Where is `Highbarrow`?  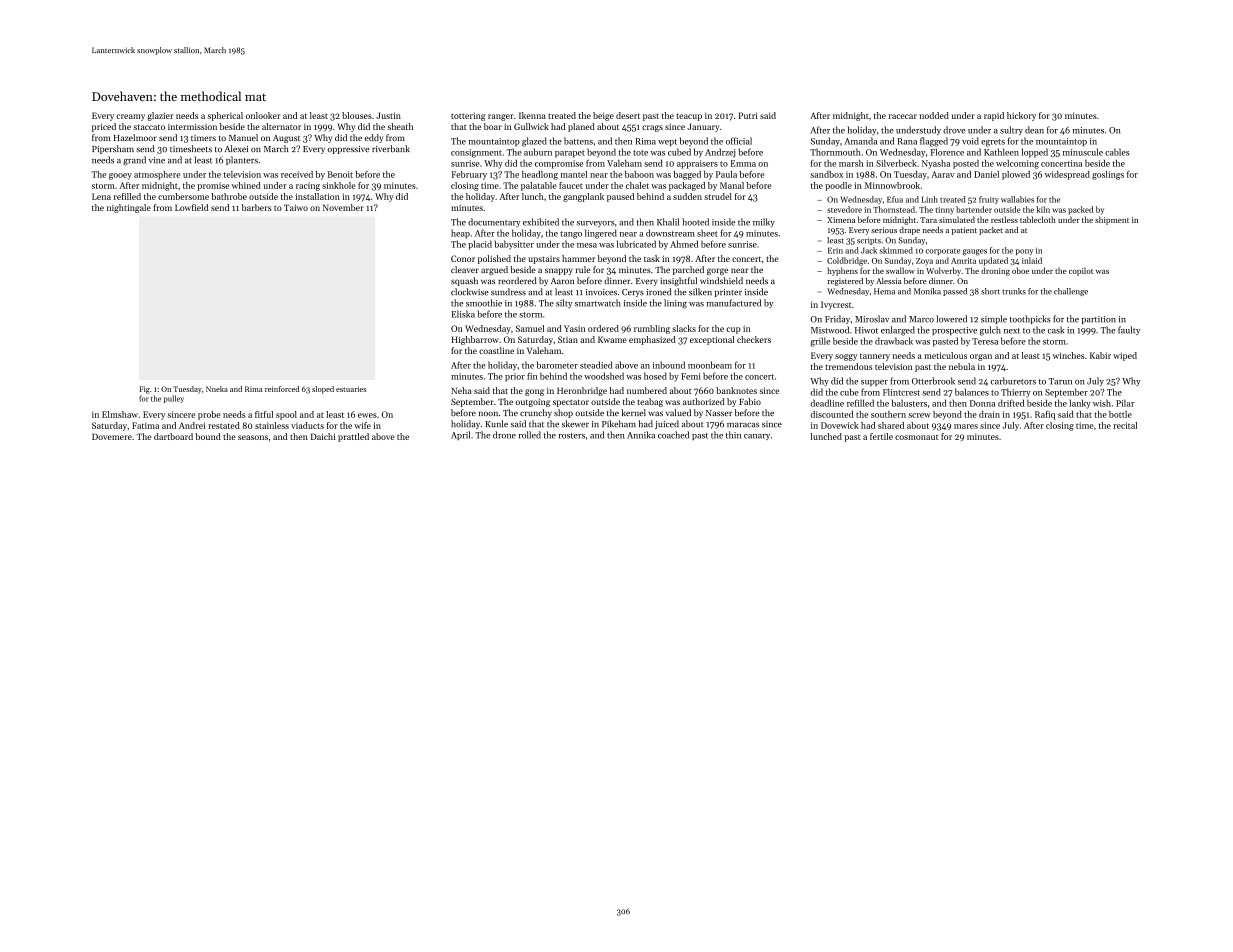 Highbarrow is located at coordinates (475, 340).
